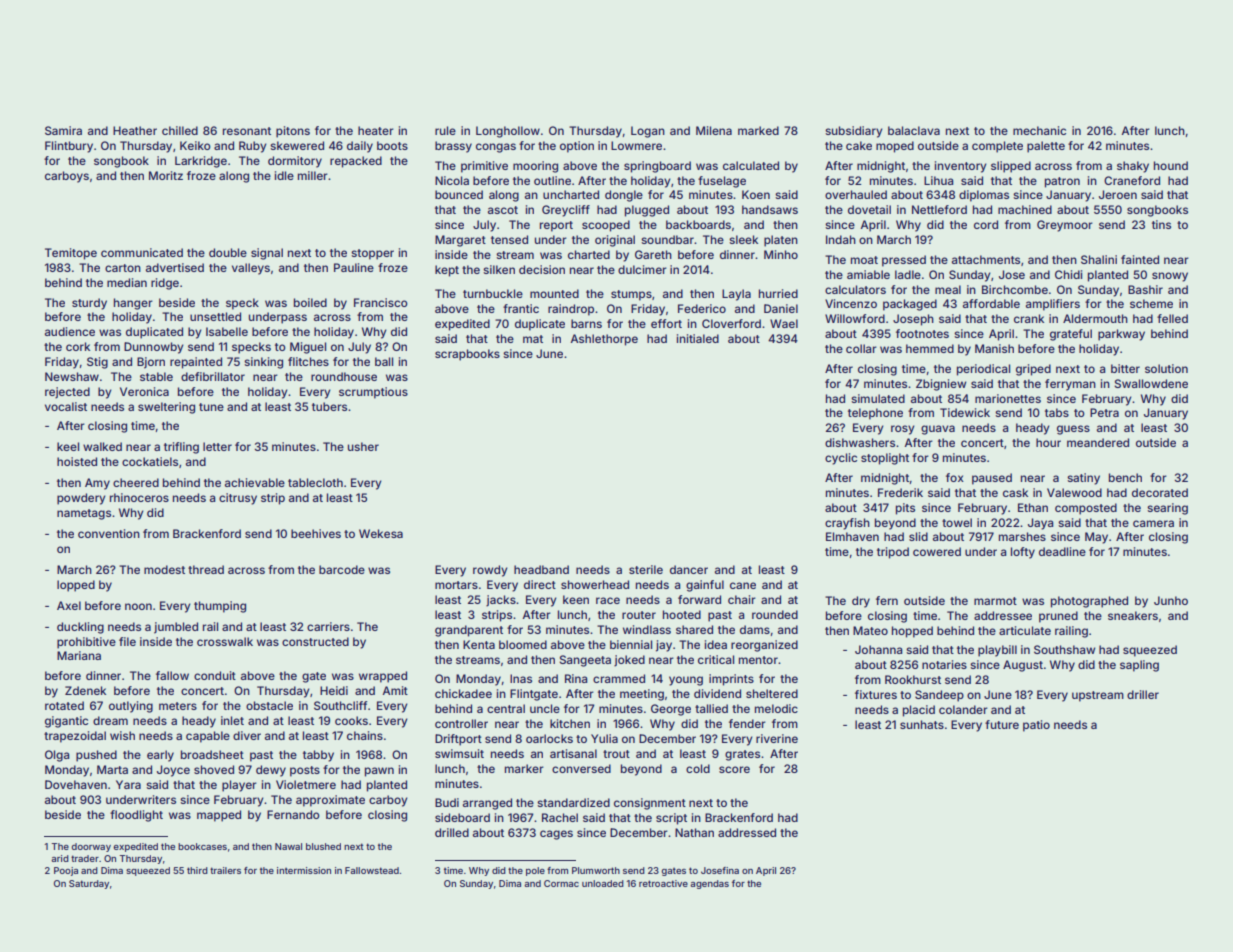  I want to click on doorway, so click(91, 847).
